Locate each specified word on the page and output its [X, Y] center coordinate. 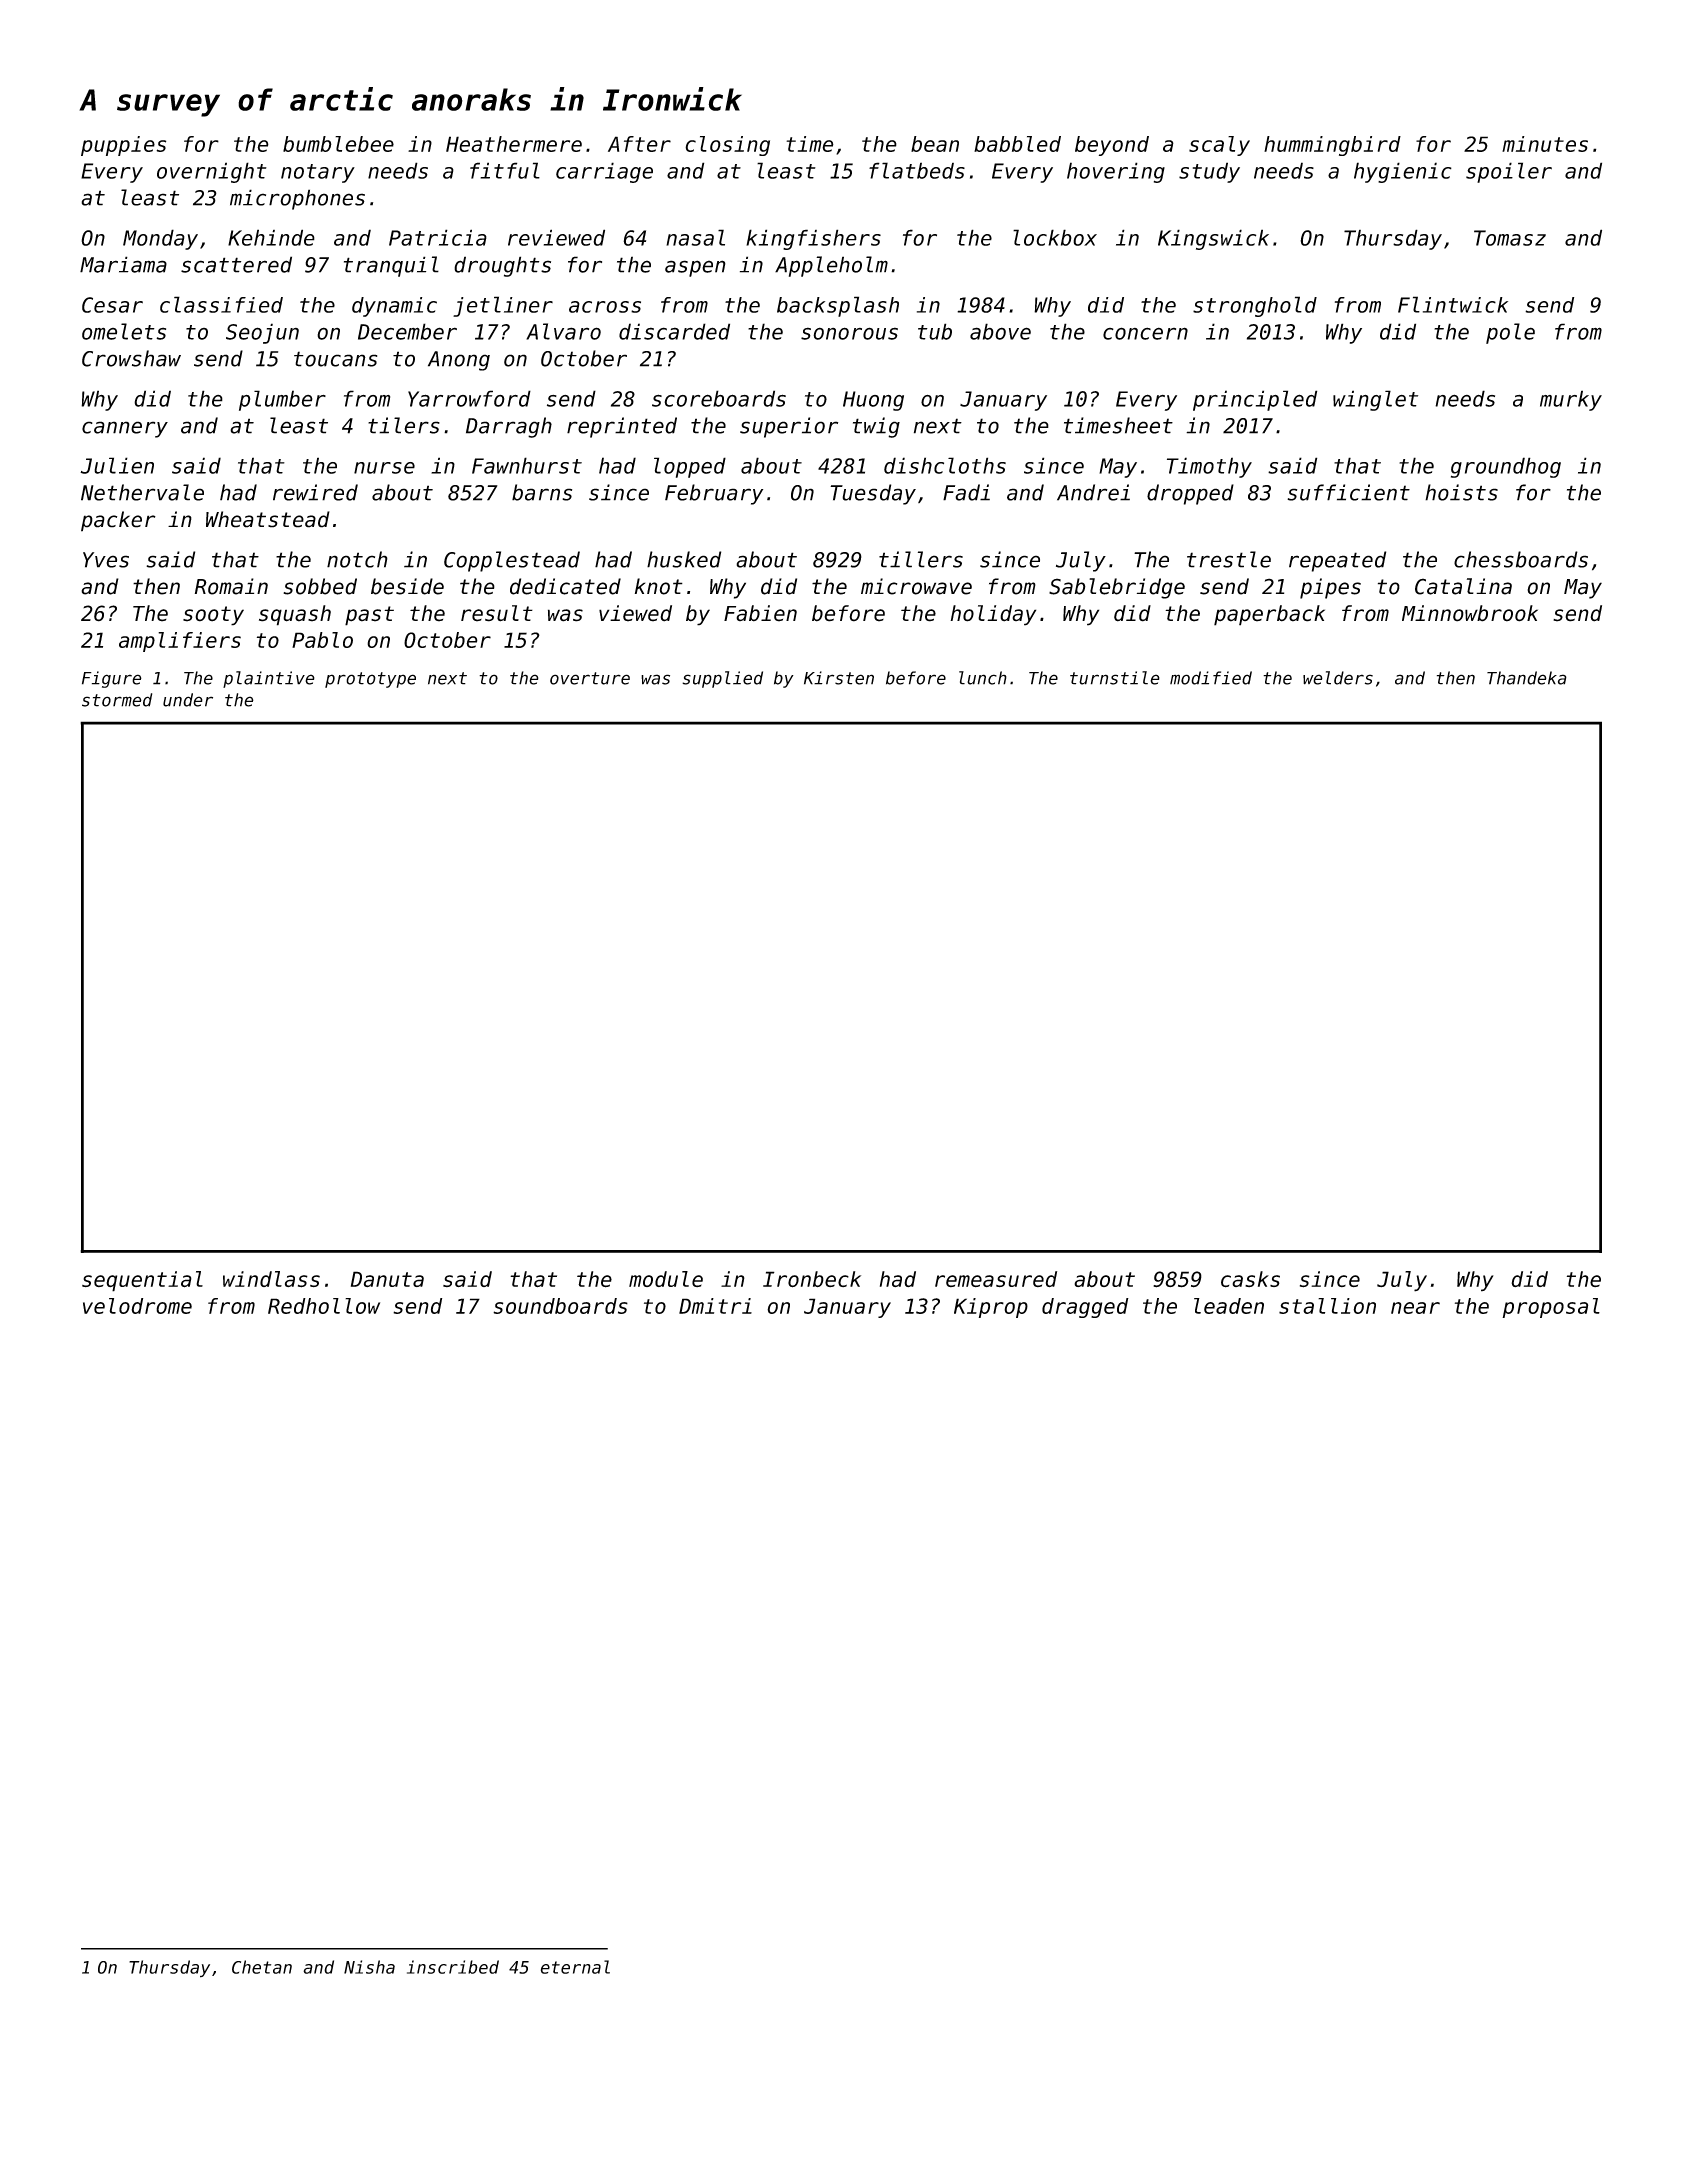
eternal [575, 1967]
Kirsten [839, 678]
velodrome [137, 1306]
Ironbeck [812, 1279]
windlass [271, 1279]
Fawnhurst [527, 465]
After [639, 144]
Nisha [369, 1967]
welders [1338, 678]
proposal [1551, 1308]
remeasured [996, 1279]
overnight [212, 172]
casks [1250, 1279]
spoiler [1509, 172]
